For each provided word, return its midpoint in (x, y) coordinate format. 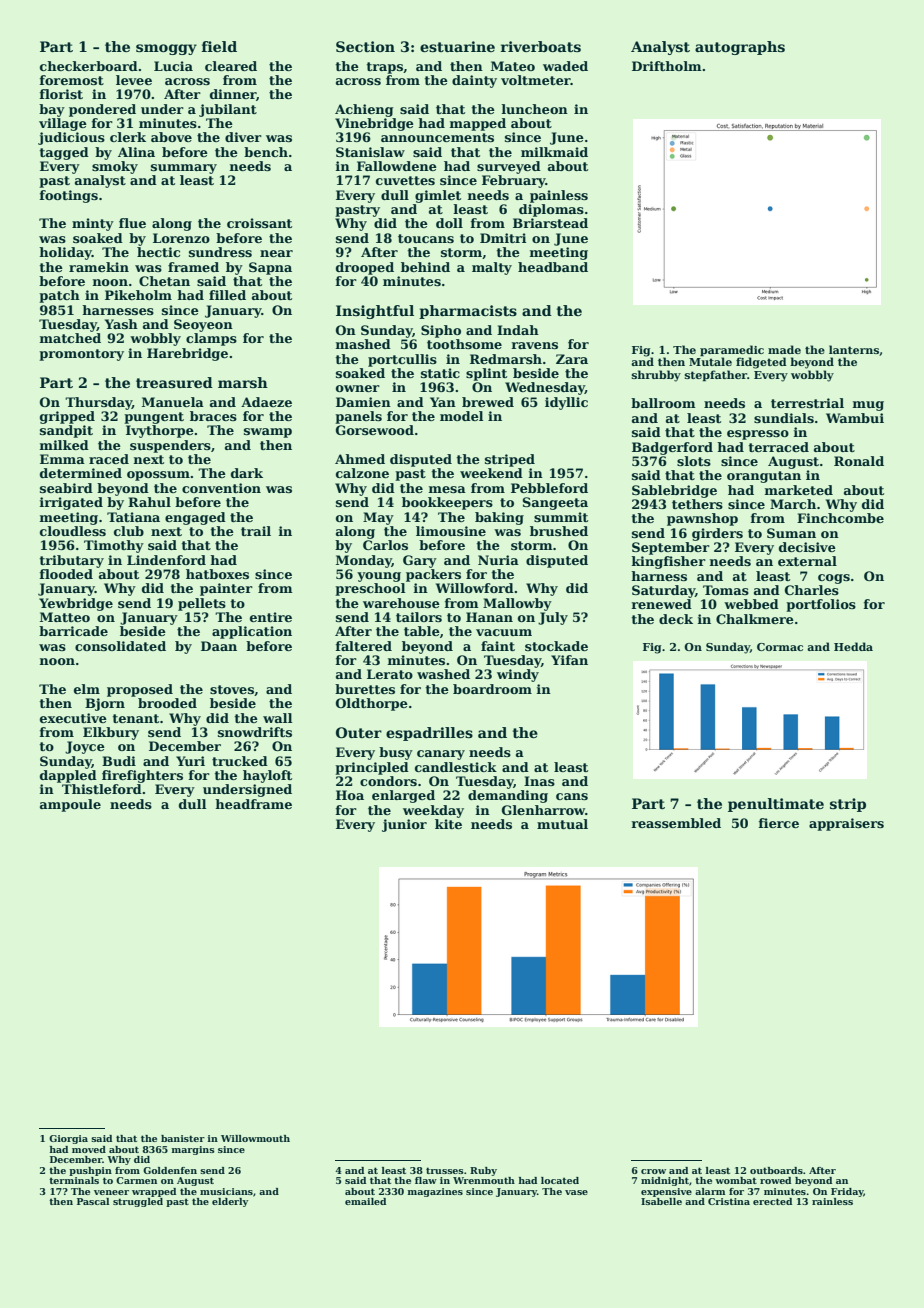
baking (499, 518)
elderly (230, 1202)
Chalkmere (755, 619)
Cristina (729, 1201)
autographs (740, 48)
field (219, 46)
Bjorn (105, 704)
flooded (66, 574)
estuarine (457, 46)
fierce (779, 823)
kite (448, 824)
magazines (435, 1192)
